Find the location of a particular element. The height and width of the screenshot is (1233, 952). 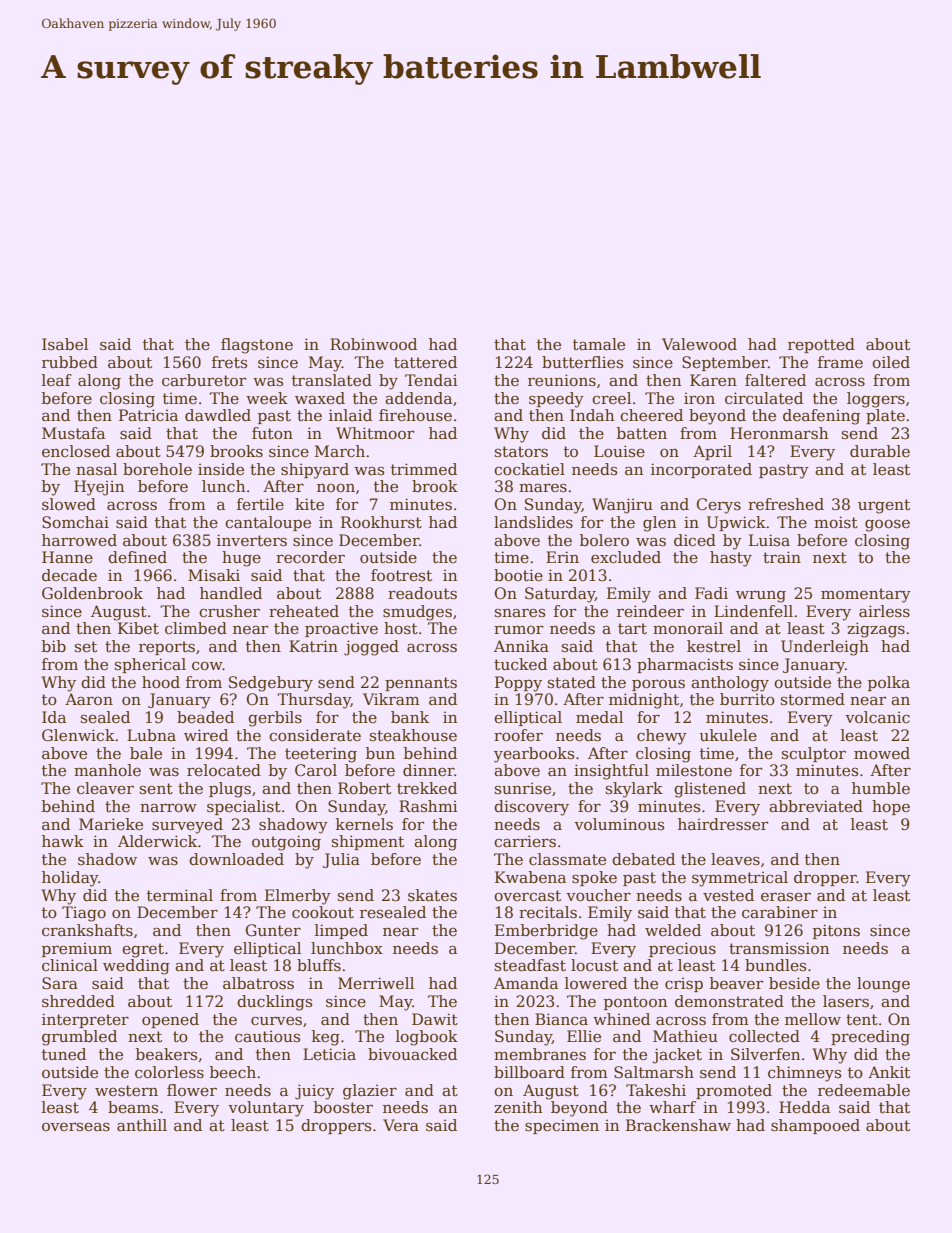

roofer is located at coordinates (518, 735).
